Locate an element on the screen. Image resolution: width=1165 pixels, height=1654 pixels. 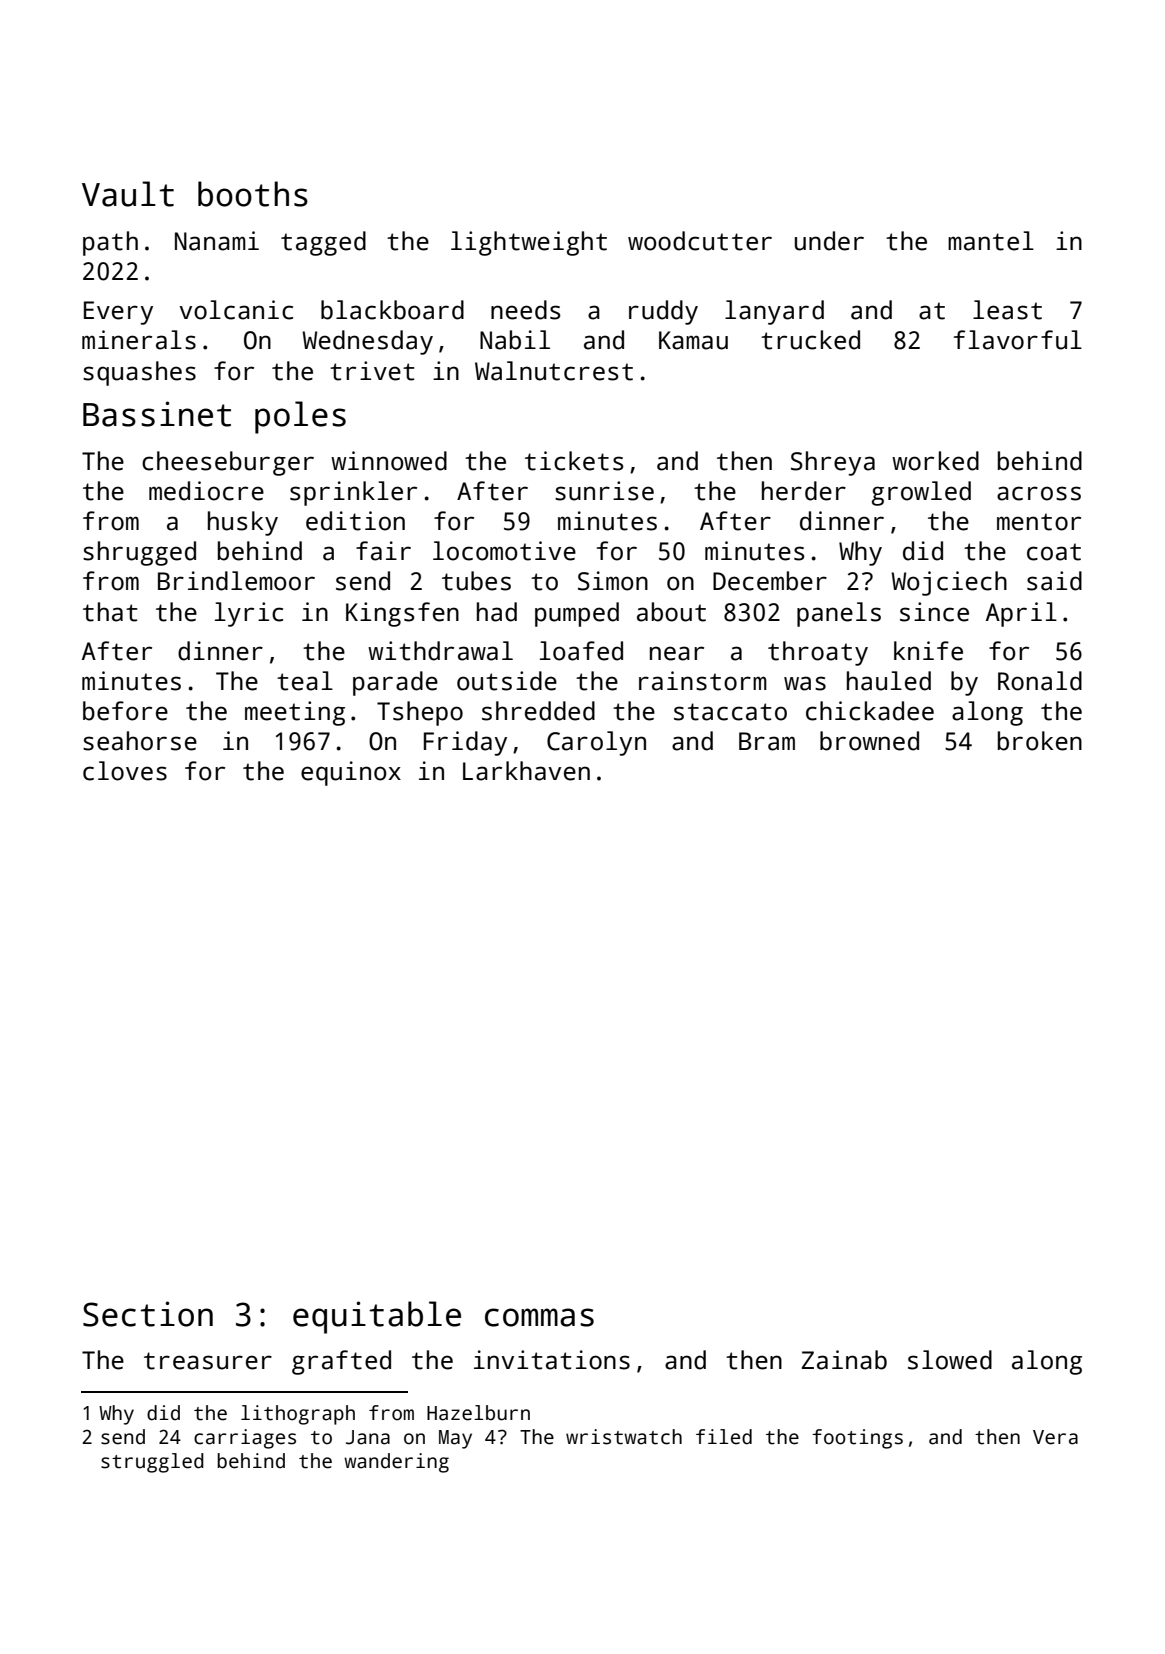
poles is located at coordinates (300, 417).
